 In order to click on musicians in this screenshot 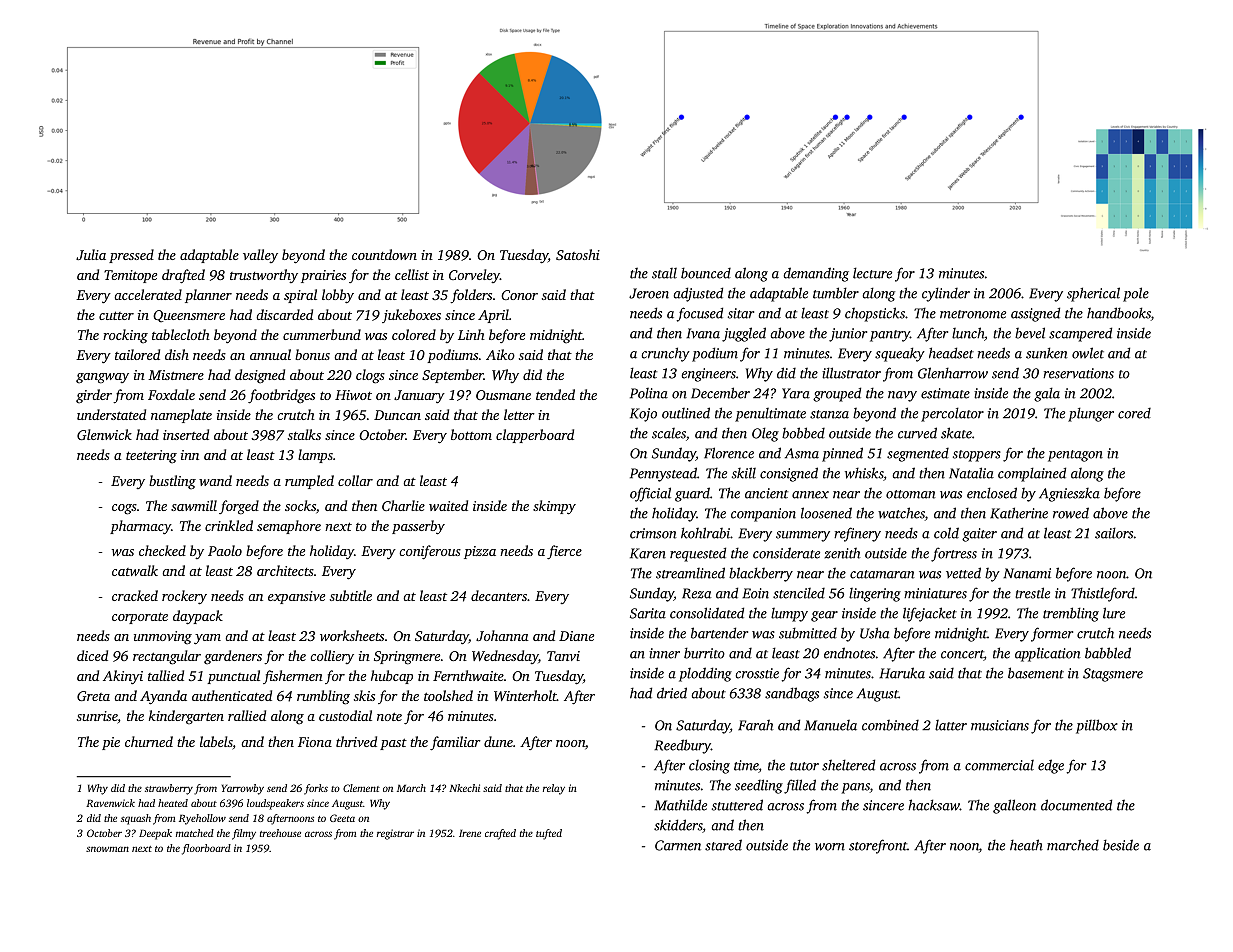, I will do `click(1000, 725)`.
